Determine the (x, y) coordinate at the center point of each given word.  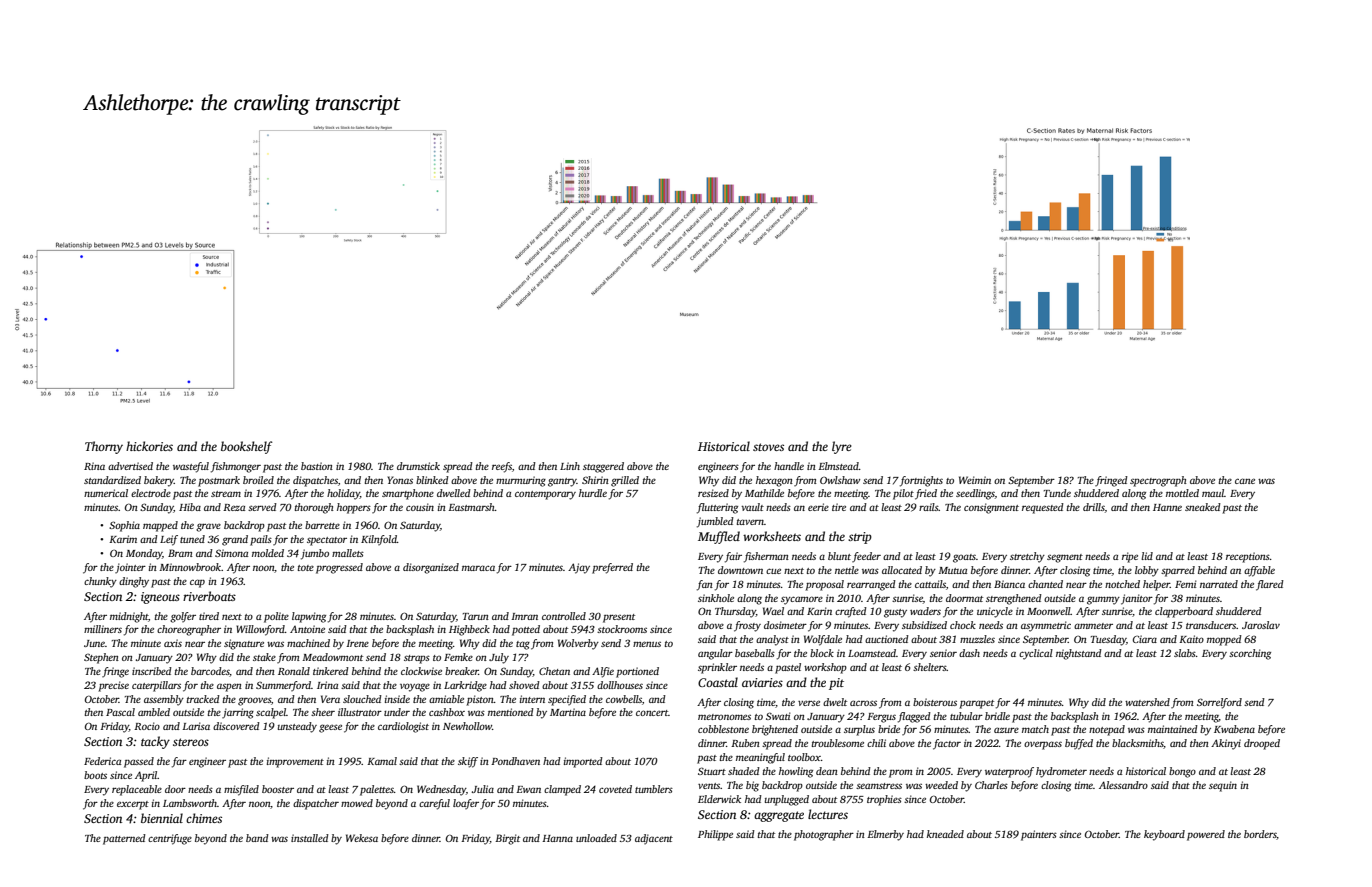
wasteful (191, 467)
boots (95, 775)
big (752, 786)
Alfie (603, 672)
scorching (1250, 654)
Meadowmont (332, 657)
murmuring (521, 481)
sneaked (1203, 507)
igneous (160, 598)
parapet (976, 704)
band (257, 838)
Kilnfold (379, 540)
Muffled (719, 537)
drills (1094, 507)
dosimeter (785, 625)
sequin (1223, 786)
